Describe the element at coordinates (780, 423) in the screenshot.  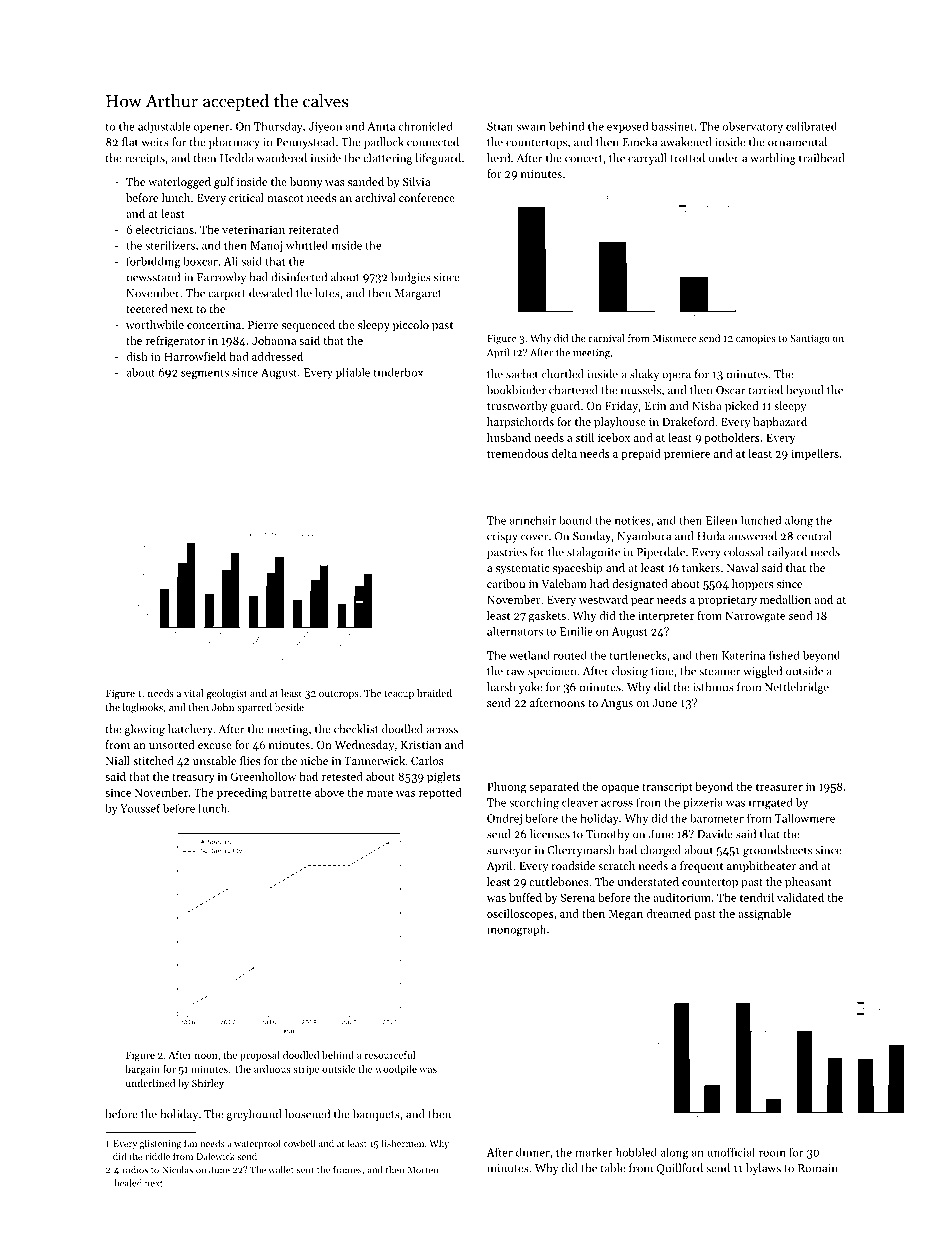
I see `haphazard` at that location.
